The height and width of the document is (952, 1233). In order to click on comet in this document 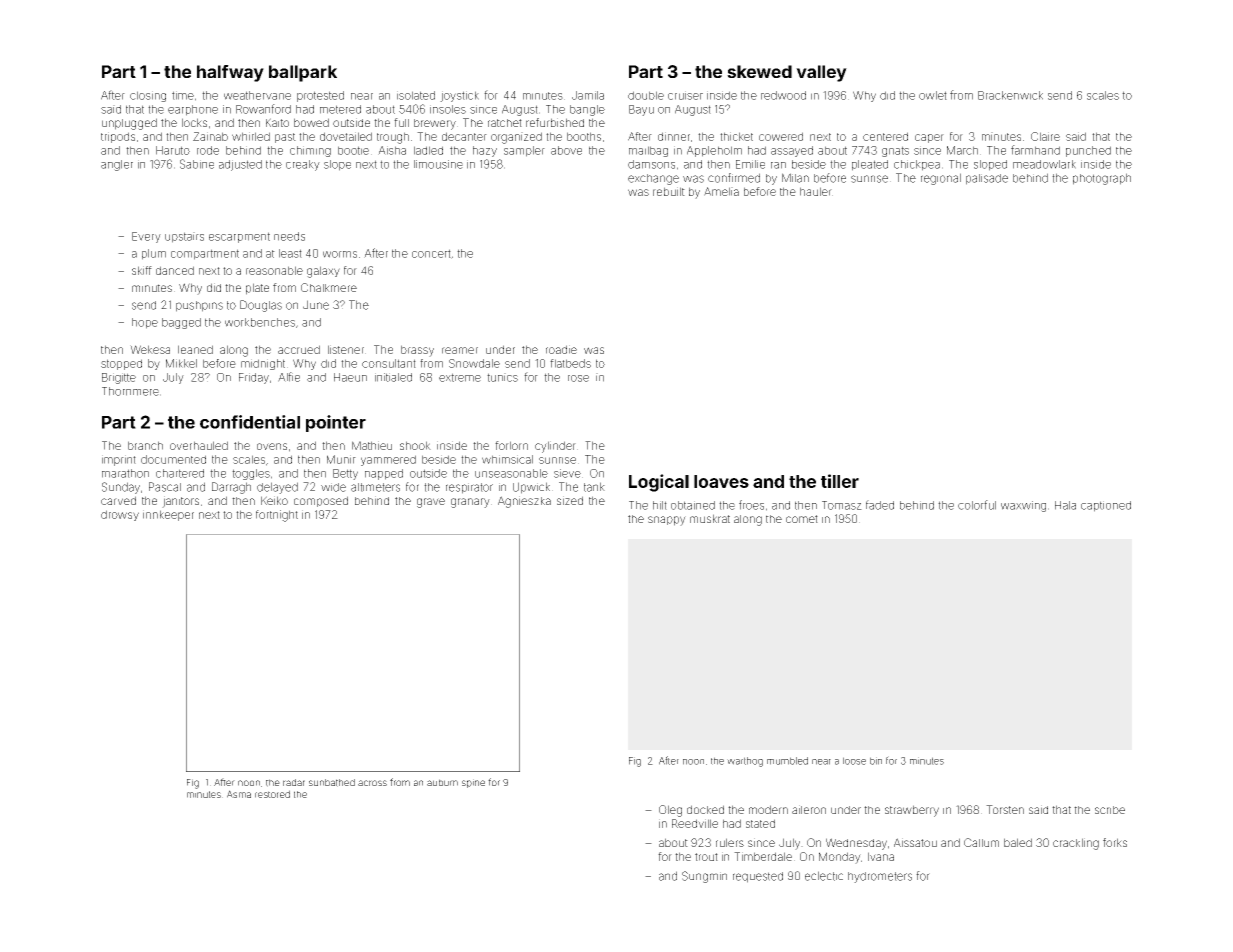, I will do `click(802, 519)`.
